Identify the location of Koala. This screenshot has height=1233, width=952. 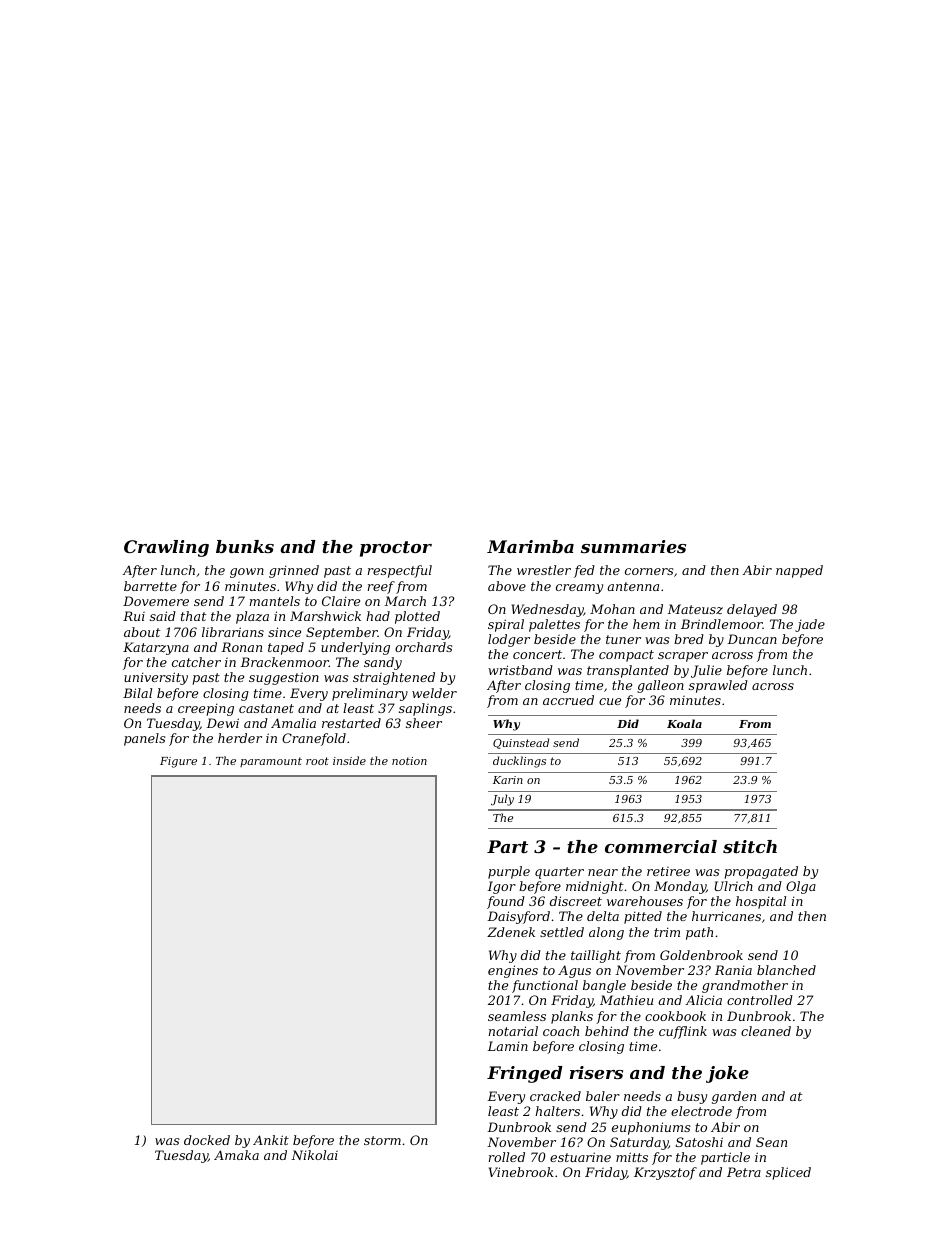
(684, 723).
